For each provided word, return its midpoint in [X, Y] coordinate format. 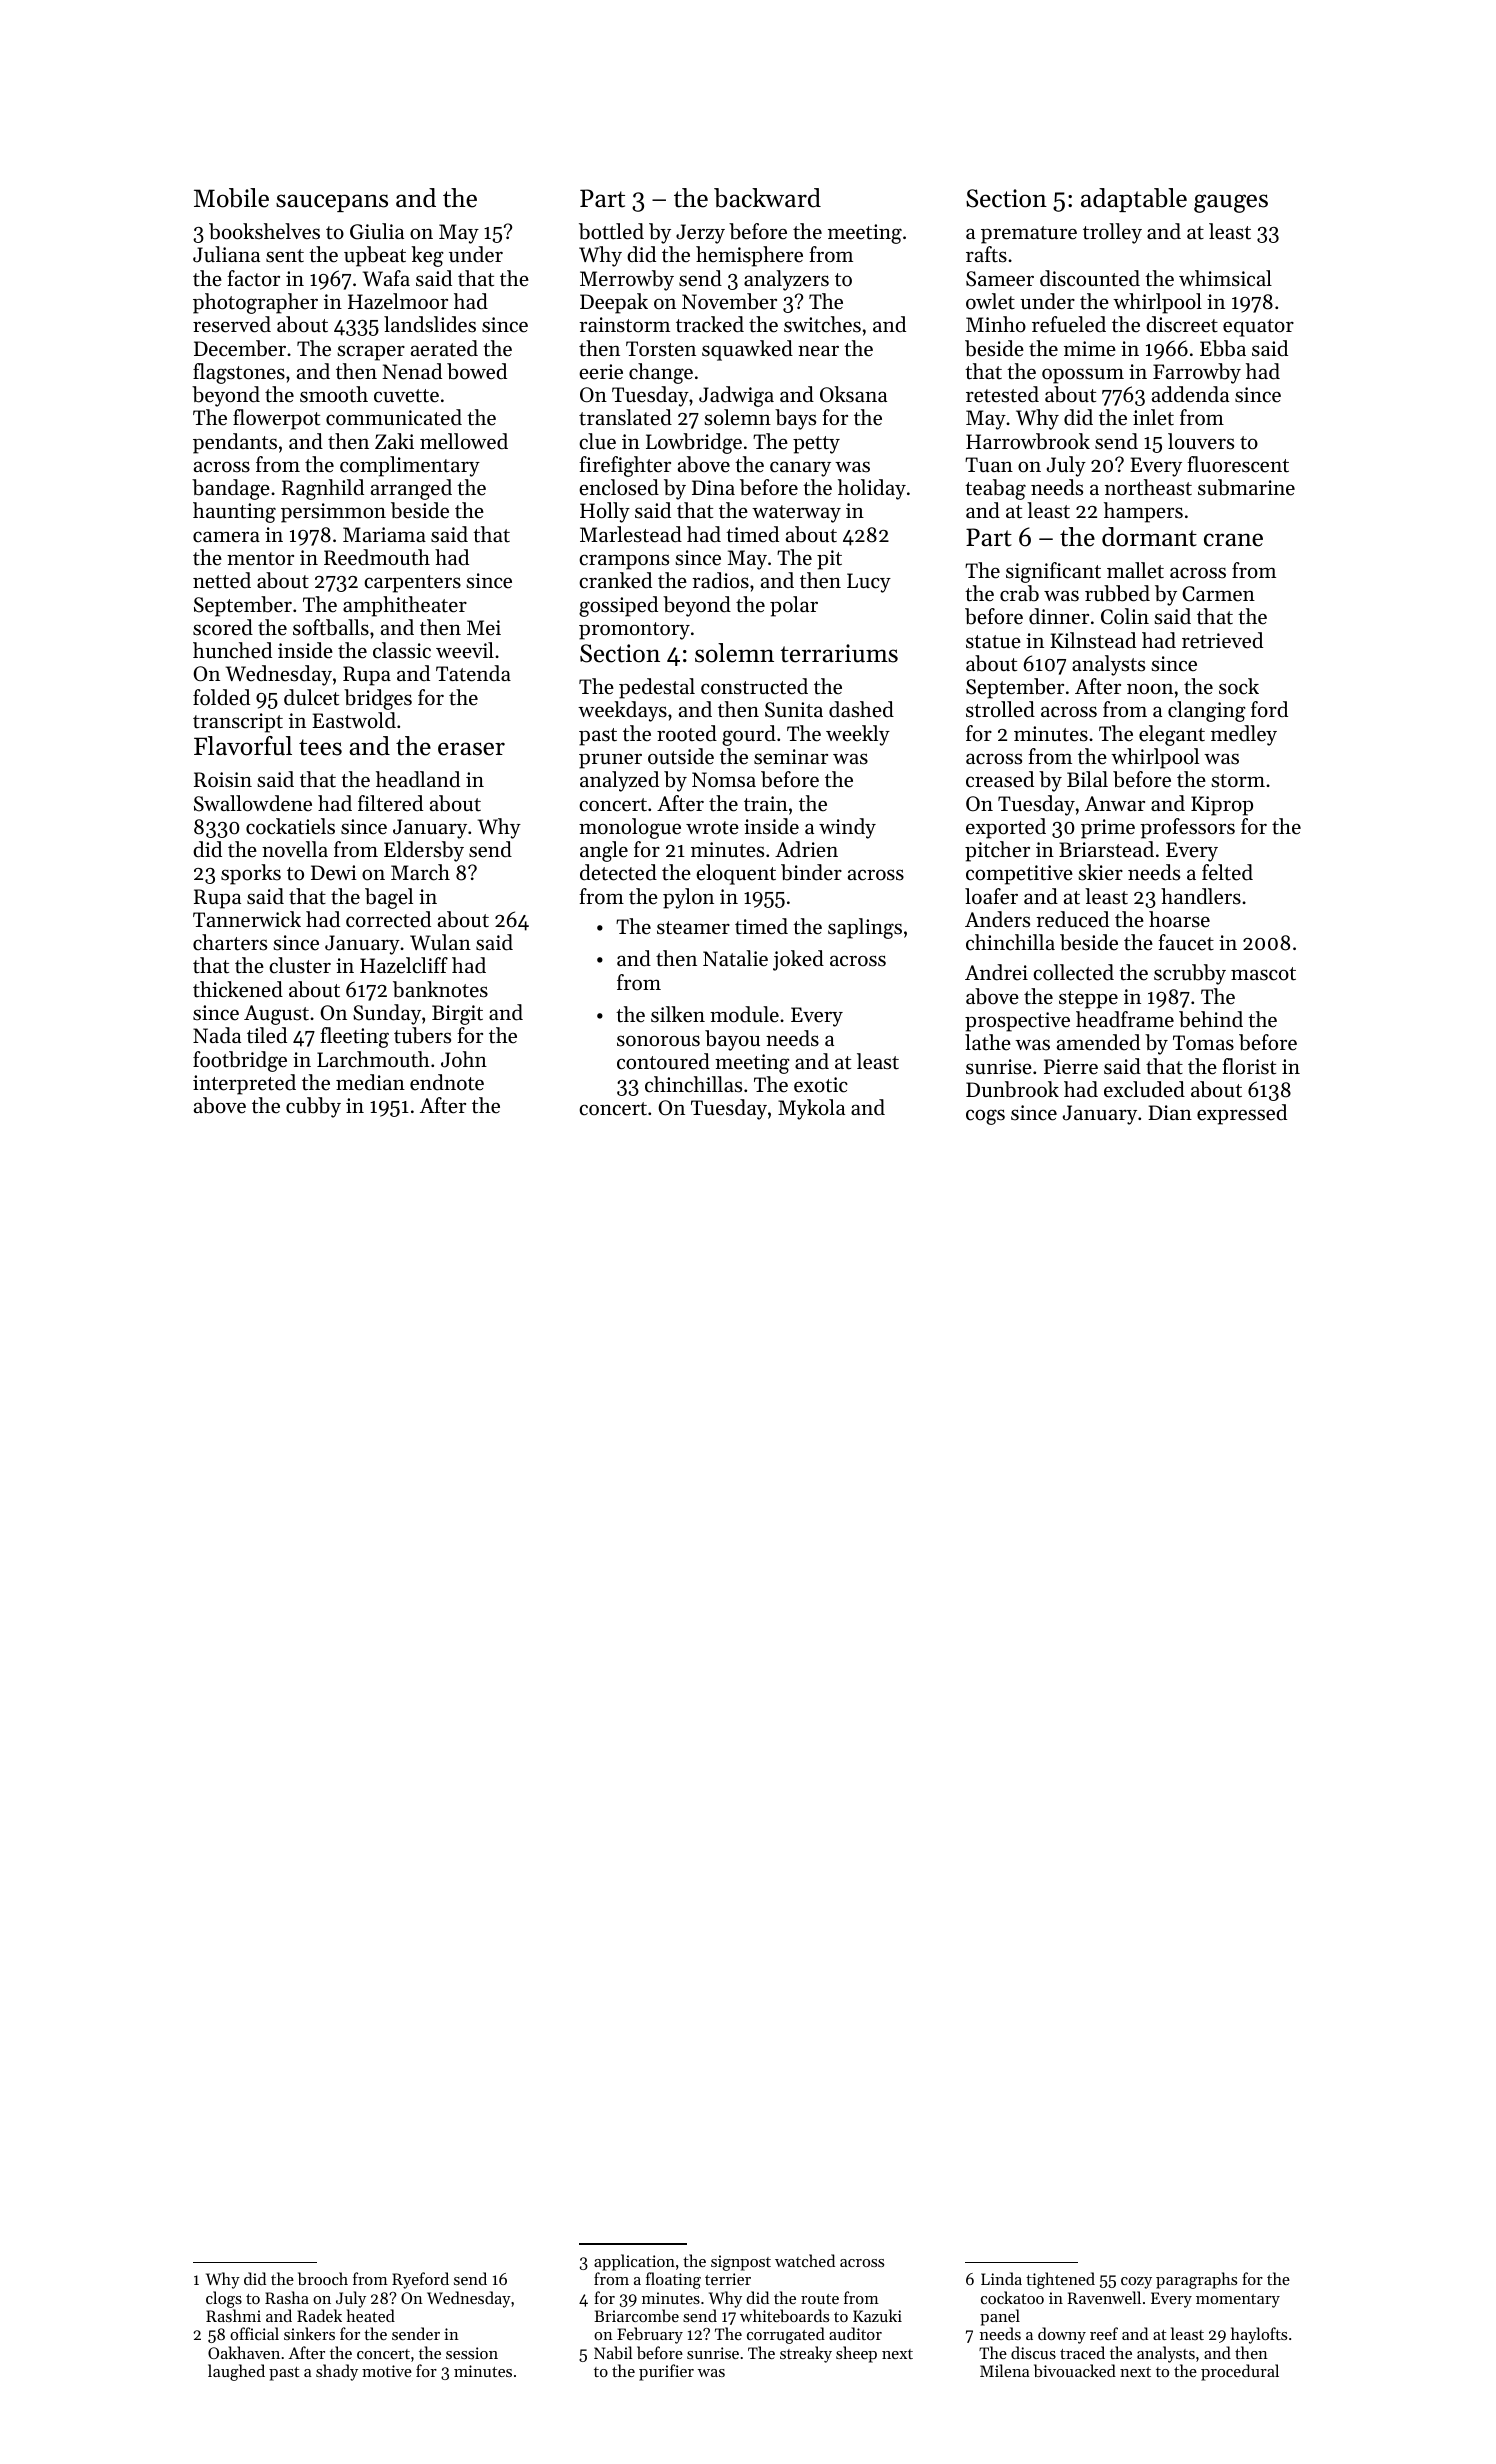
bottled [611, 231]
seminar [791, 757]
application [634, 2262]
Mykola [811, 1109]
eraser [471, 749]
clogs [224, 2299]
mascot [1263, 974]
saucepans [332, 203]
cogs [985, 1117]
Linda [1001, 2278]
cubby [313, 1107]
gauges [1231, 203]
